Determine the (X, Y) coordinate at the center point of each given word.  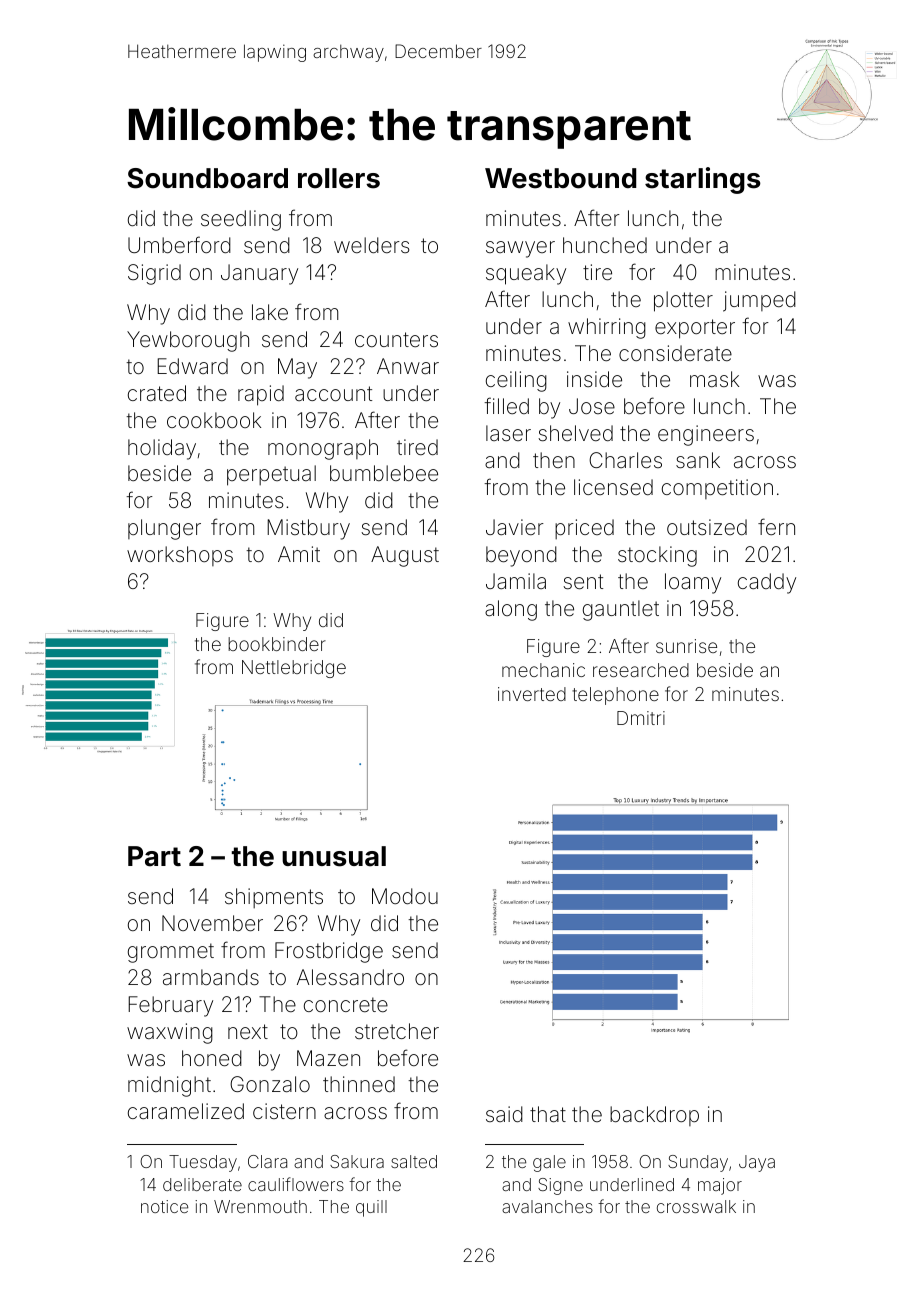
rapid (261, 395)
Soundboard (207, 178)
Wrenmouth (260, 1206)
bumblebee (384, 473)
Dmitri (641, 718)
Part (154, 856)
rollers (339, 178)
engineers (706, 435)
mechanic (543, 670)
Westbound (560, 178)
